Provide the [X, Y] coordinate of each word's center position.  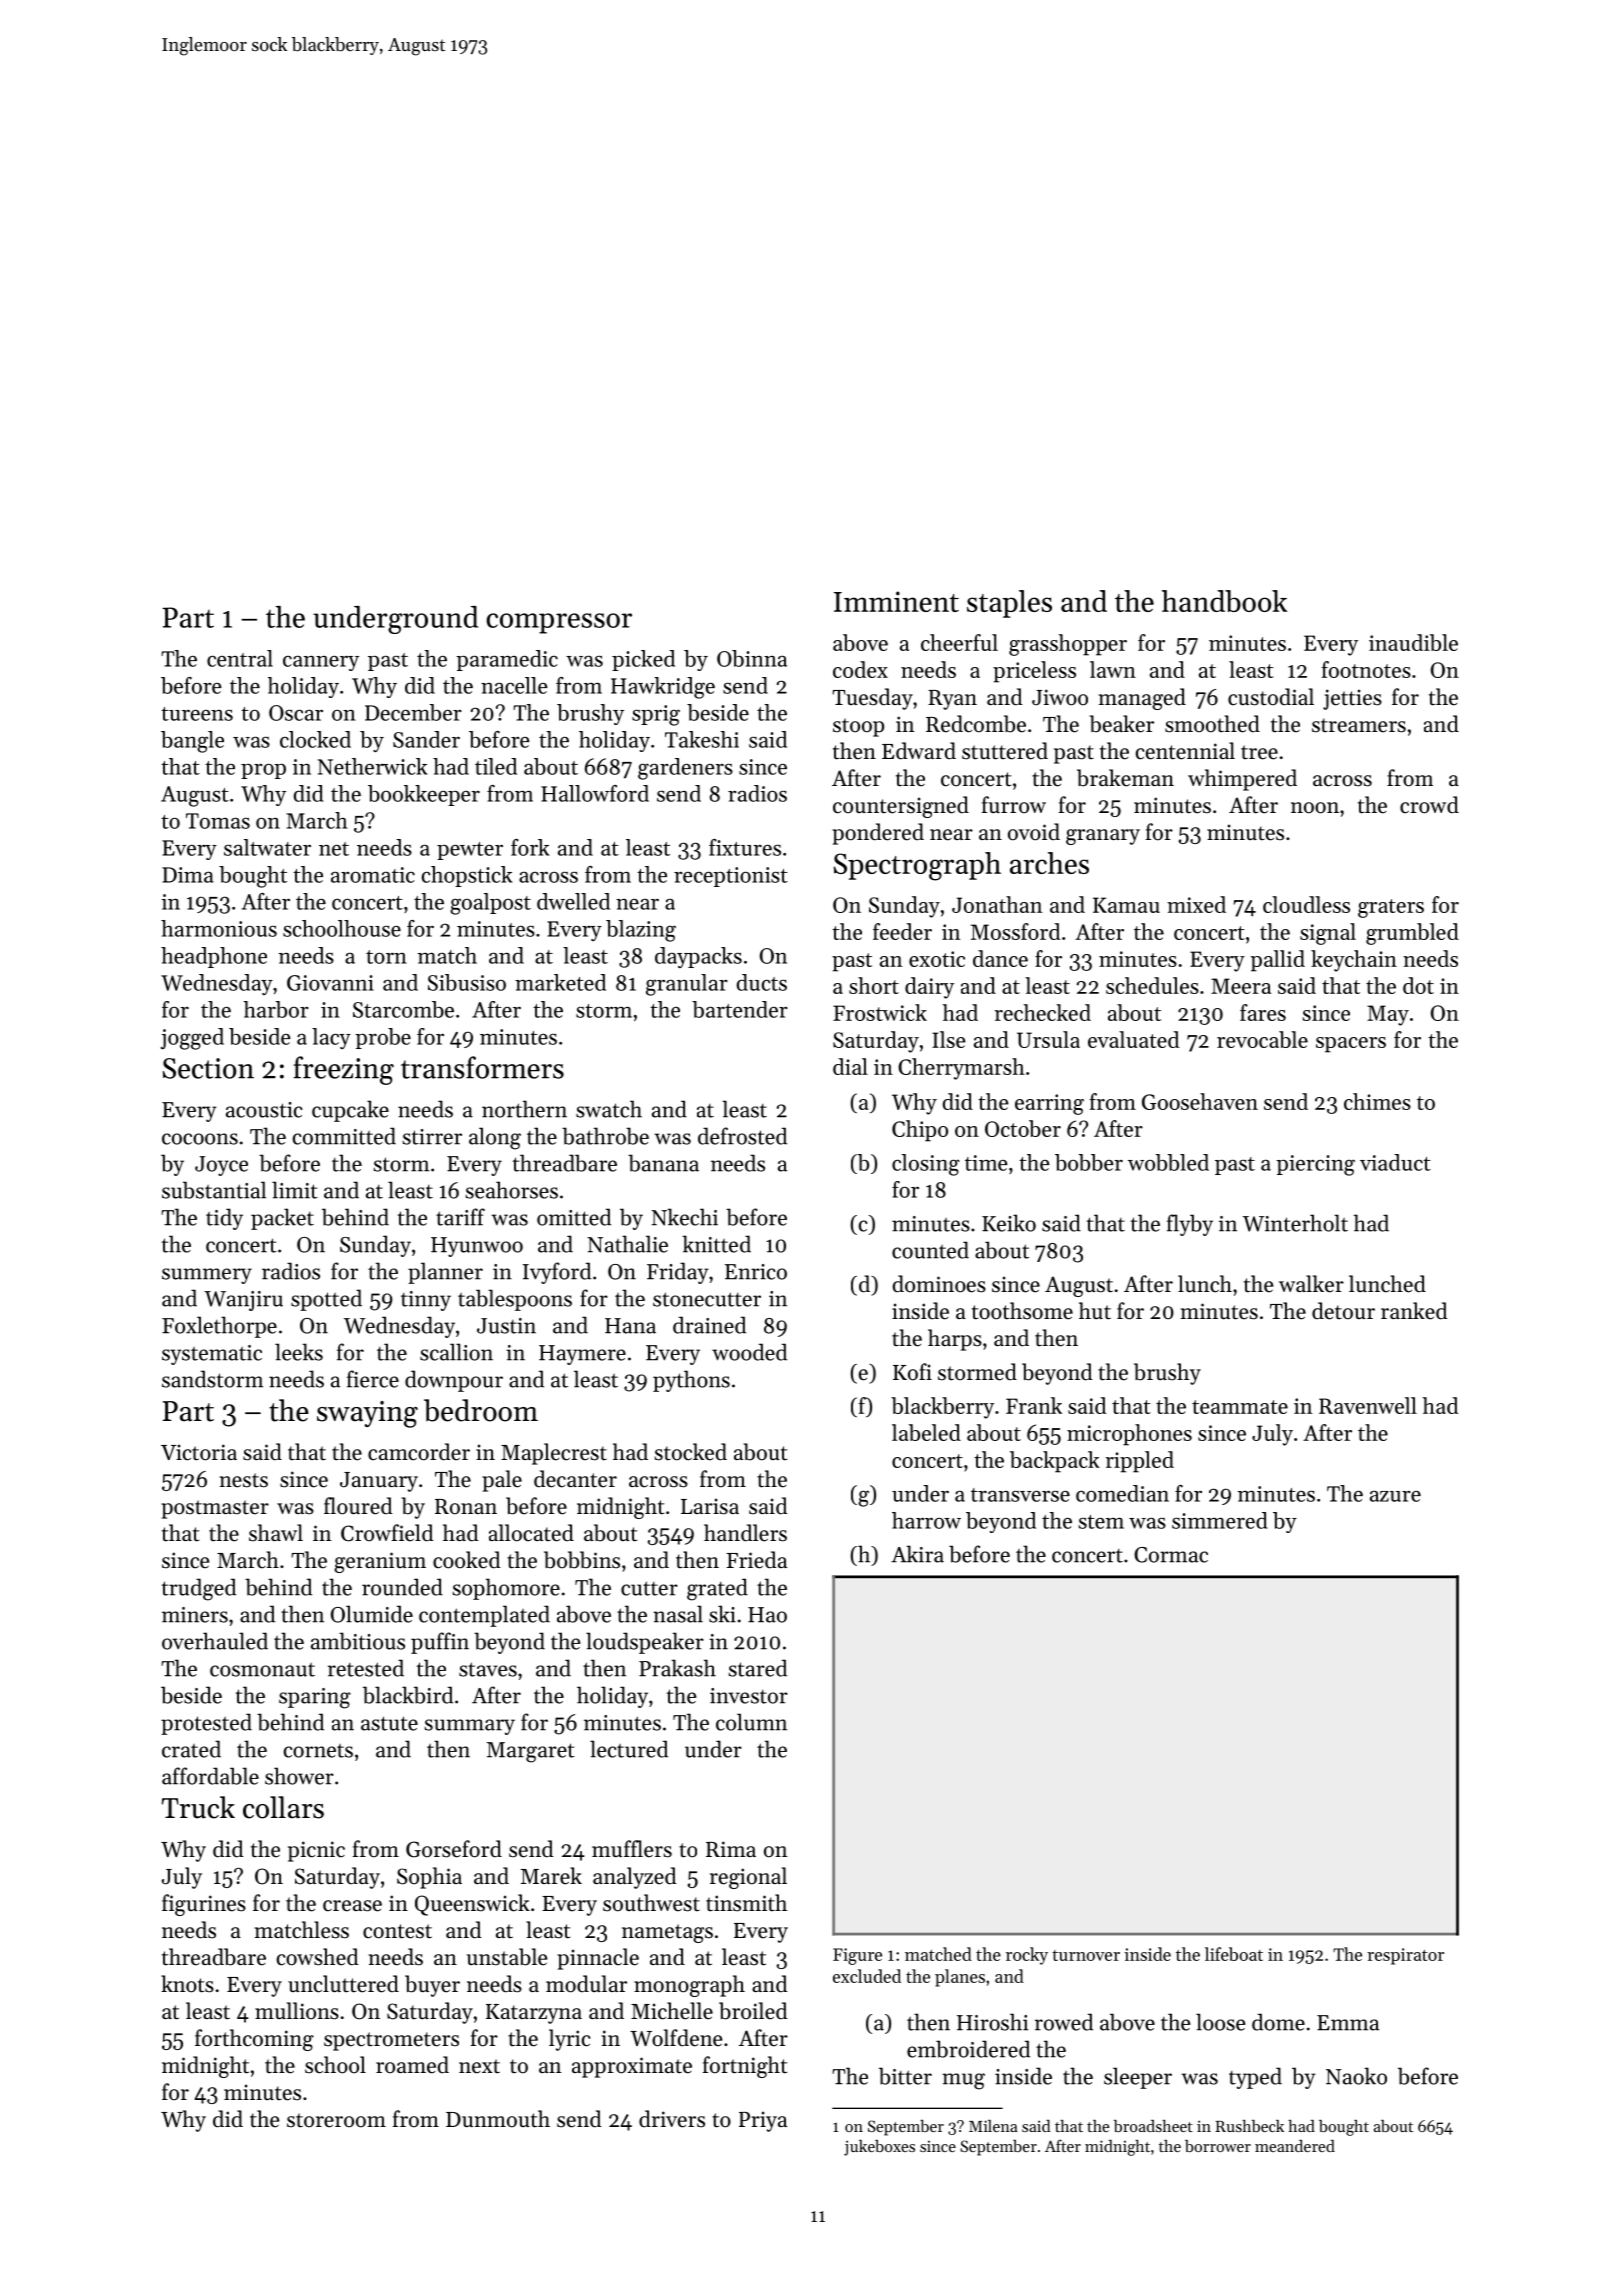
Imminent [896, 601]
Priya [763, 2121]
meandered [1295, 2146]
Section [208, 1068]
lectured [629, 1749]
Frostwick [880, 1012]
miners [195, 1615]
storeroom [336, 2120]
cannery [321, 663]
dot [1418, 985]
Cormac [1171, 1555]
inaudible [1413, 642]
